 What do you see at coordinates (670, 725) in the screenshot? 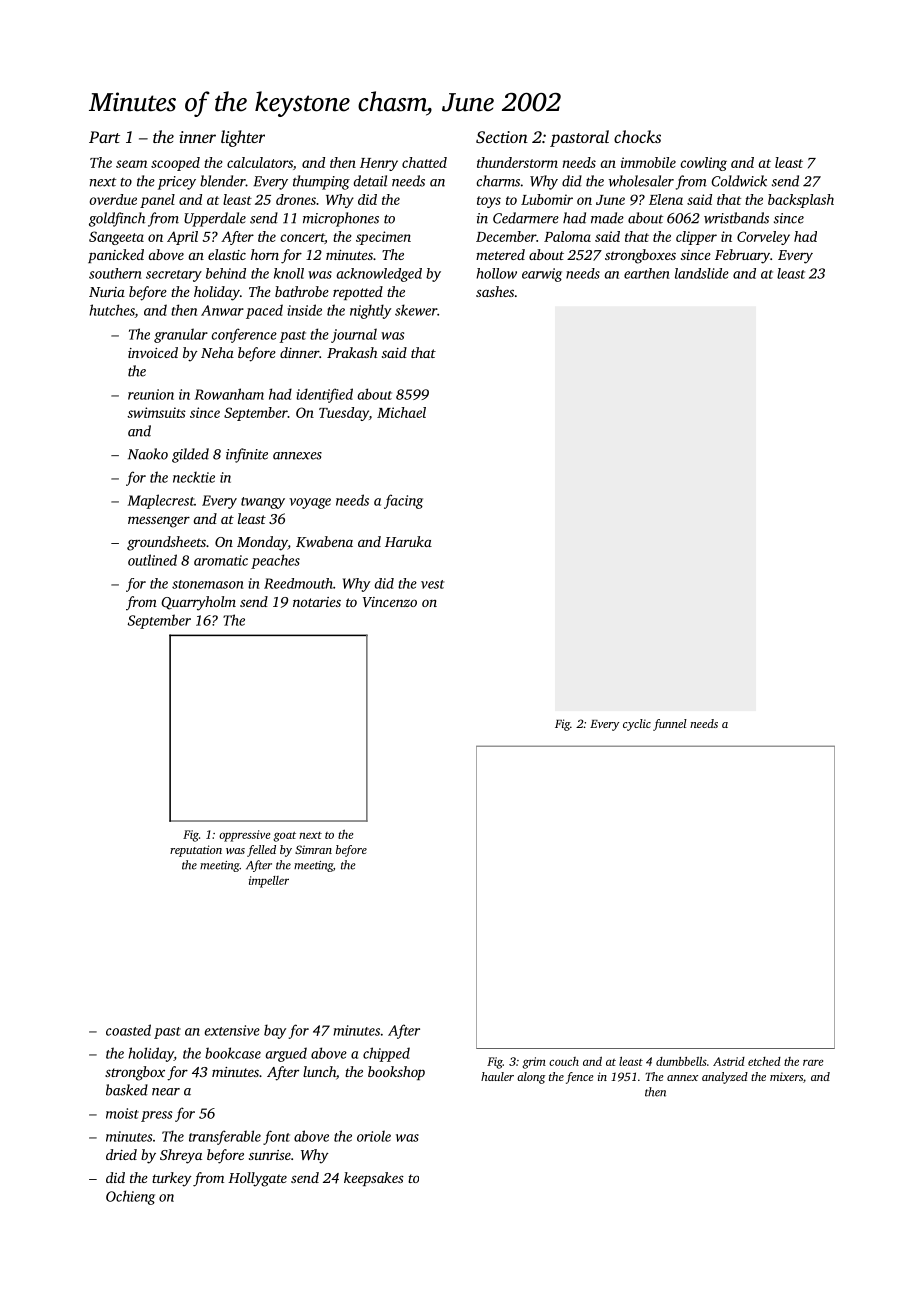
I see `funnel` at bounding box center [670, 725].
